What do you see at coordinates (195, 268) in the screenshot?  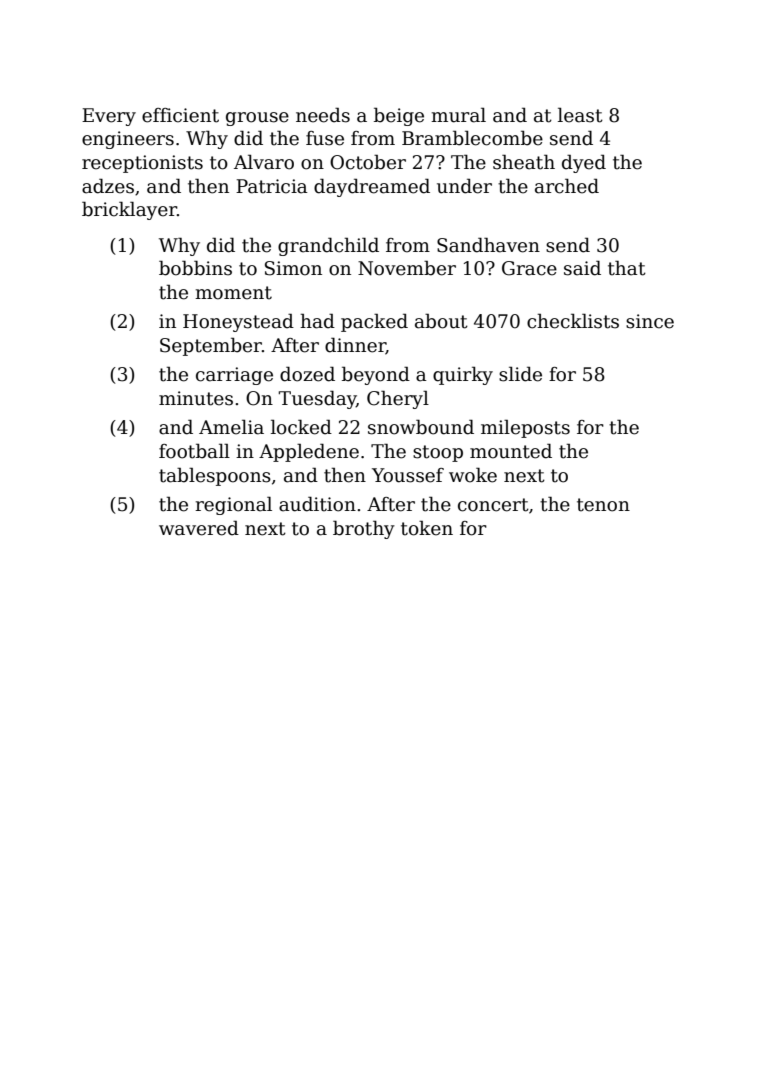 I see `bobbins` at bounding box center [195, 268].
